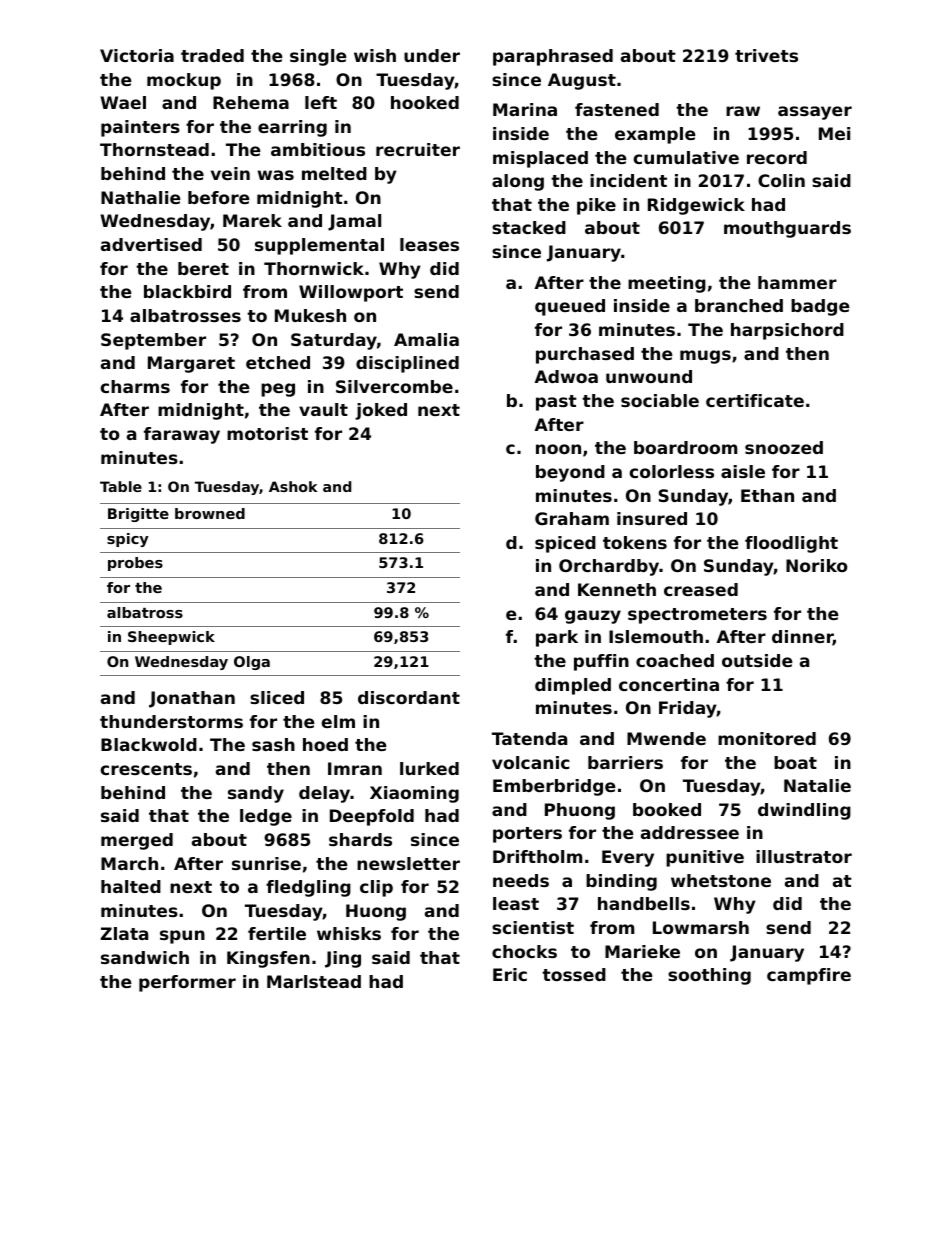 This screenshot has width=952, height=1233. What do you see at coordinates (256, 794) in the screenshot?
I see `sandy` at bounding box center [256, 794].
